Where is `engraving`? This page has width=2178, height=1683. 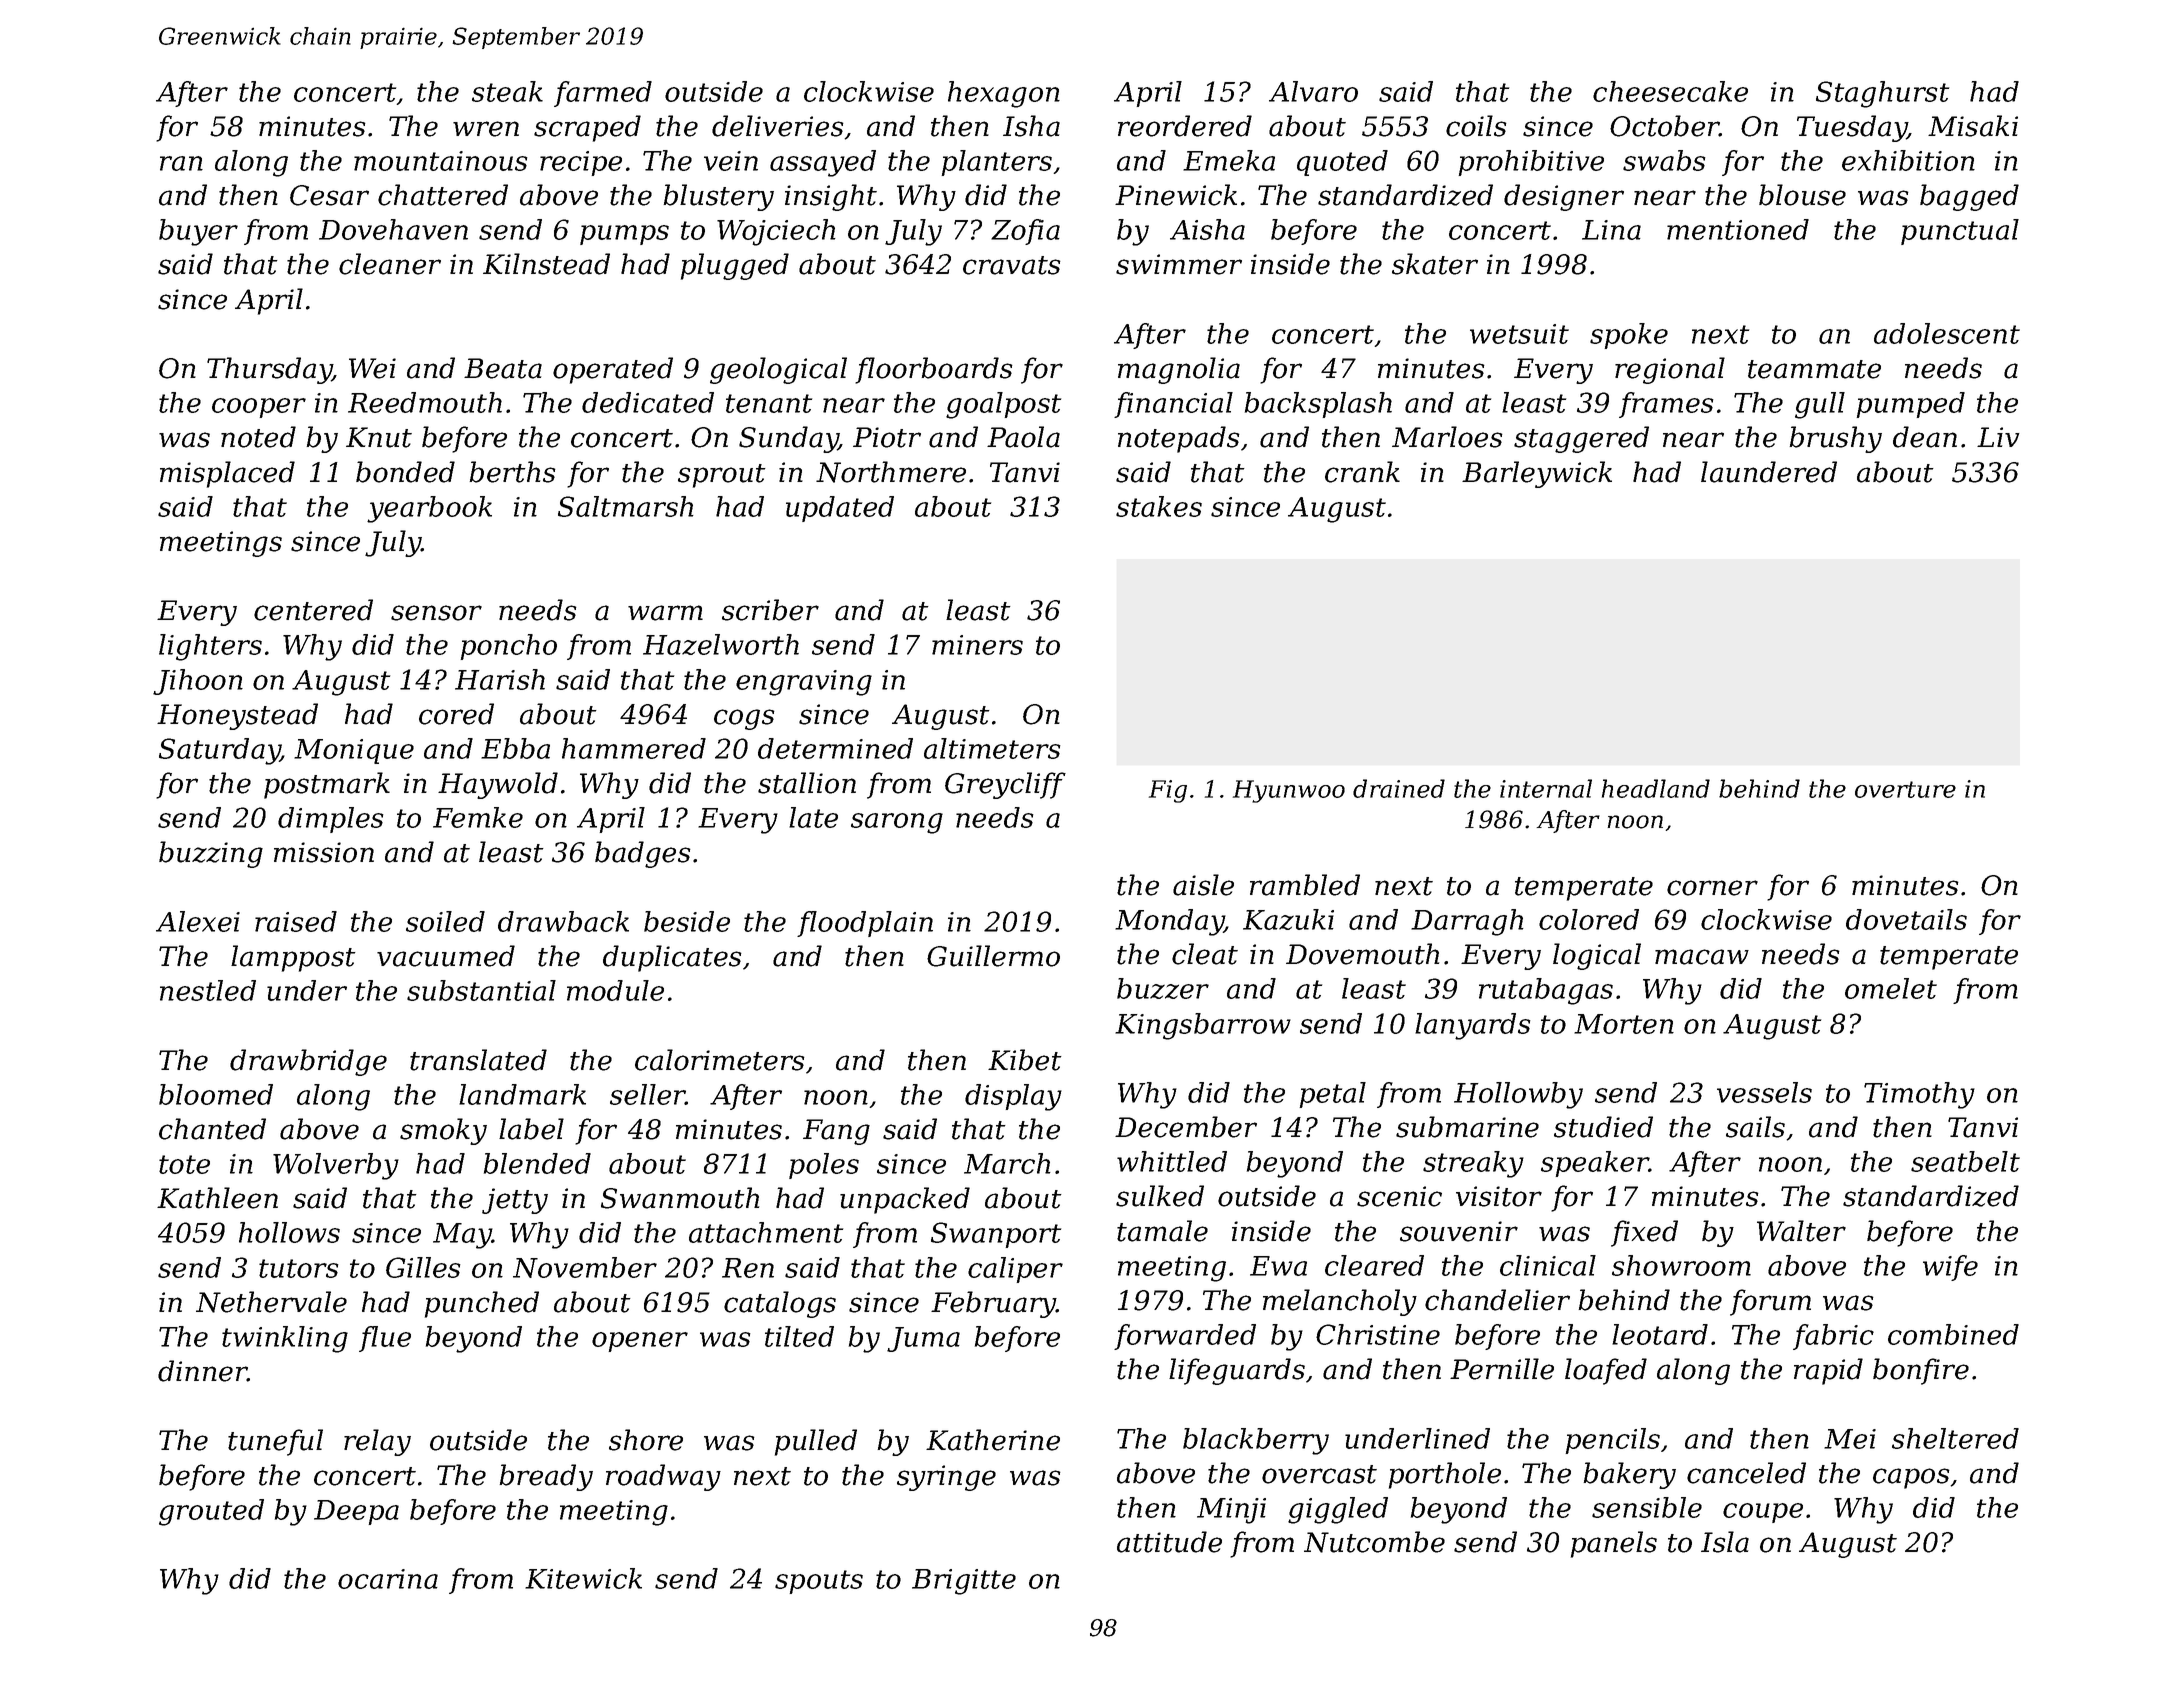
engraving is located at coordinates (804, 683).
